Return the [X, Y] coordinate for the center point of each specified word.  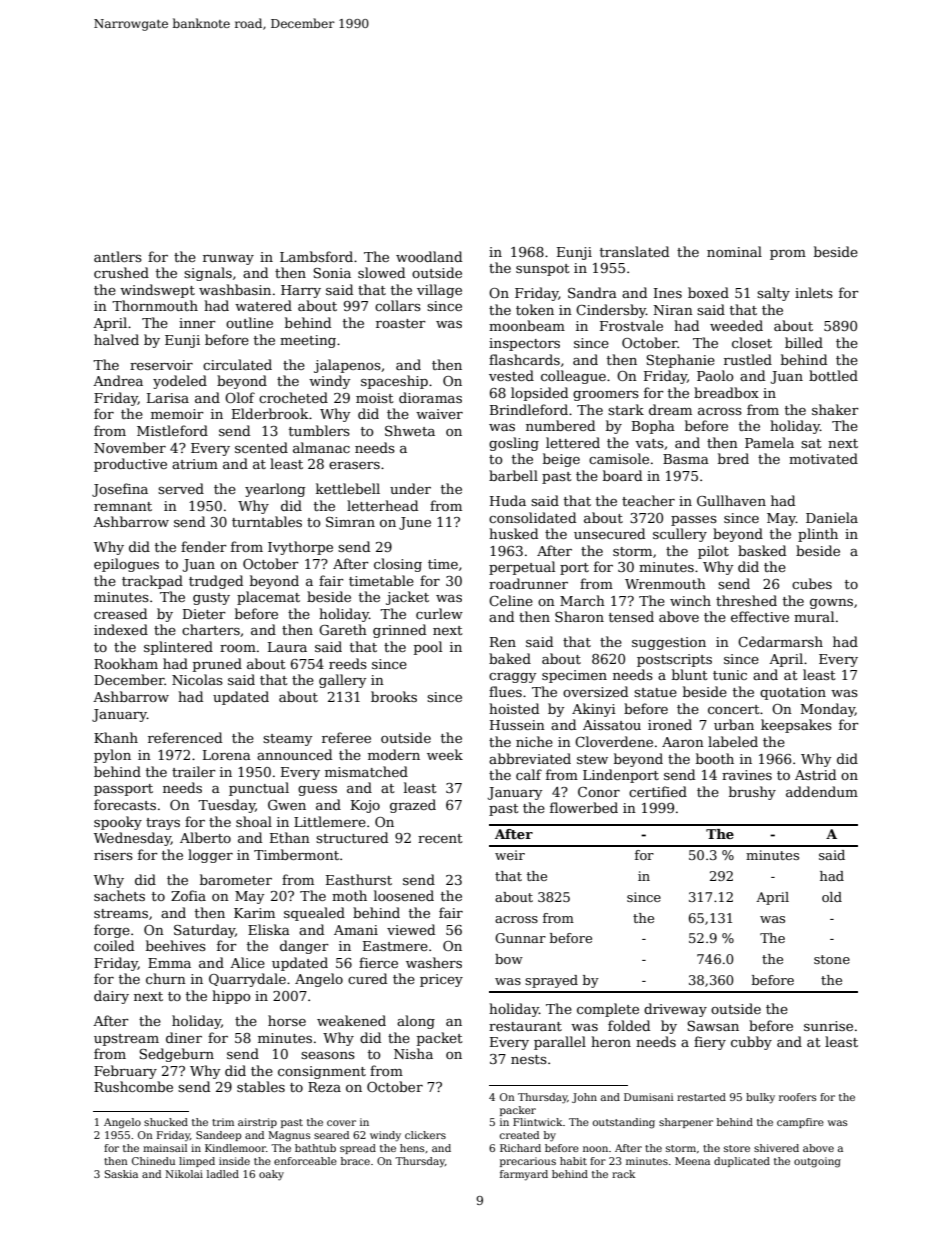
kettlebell [348, 488]
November [130, 447]
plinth [818, 535]
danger [304, 947]
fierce [378, 962]
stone [832, 959]
